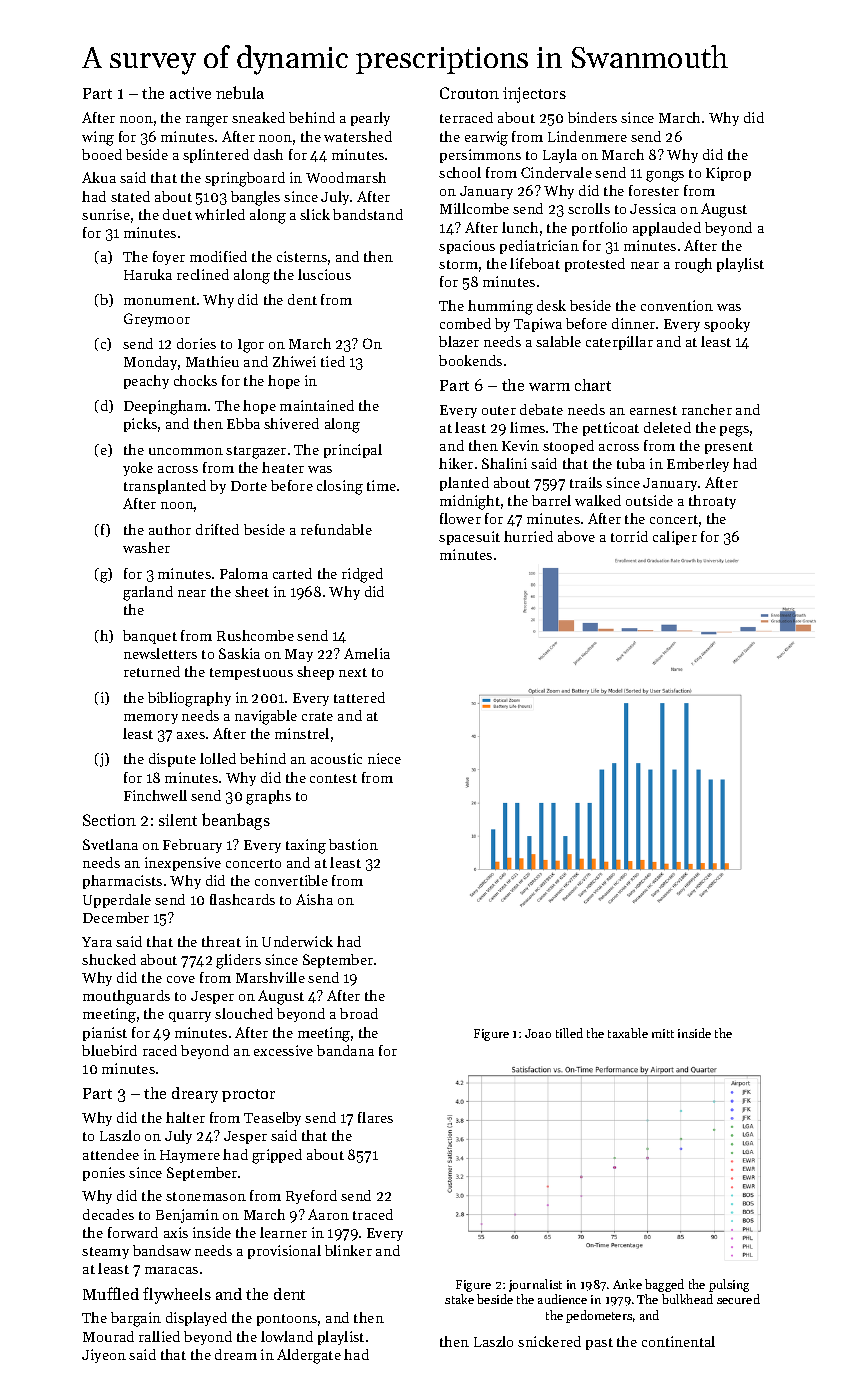 This screenshot has width=849, height=1400. I want to click on Anke, so click(627, 1284).
